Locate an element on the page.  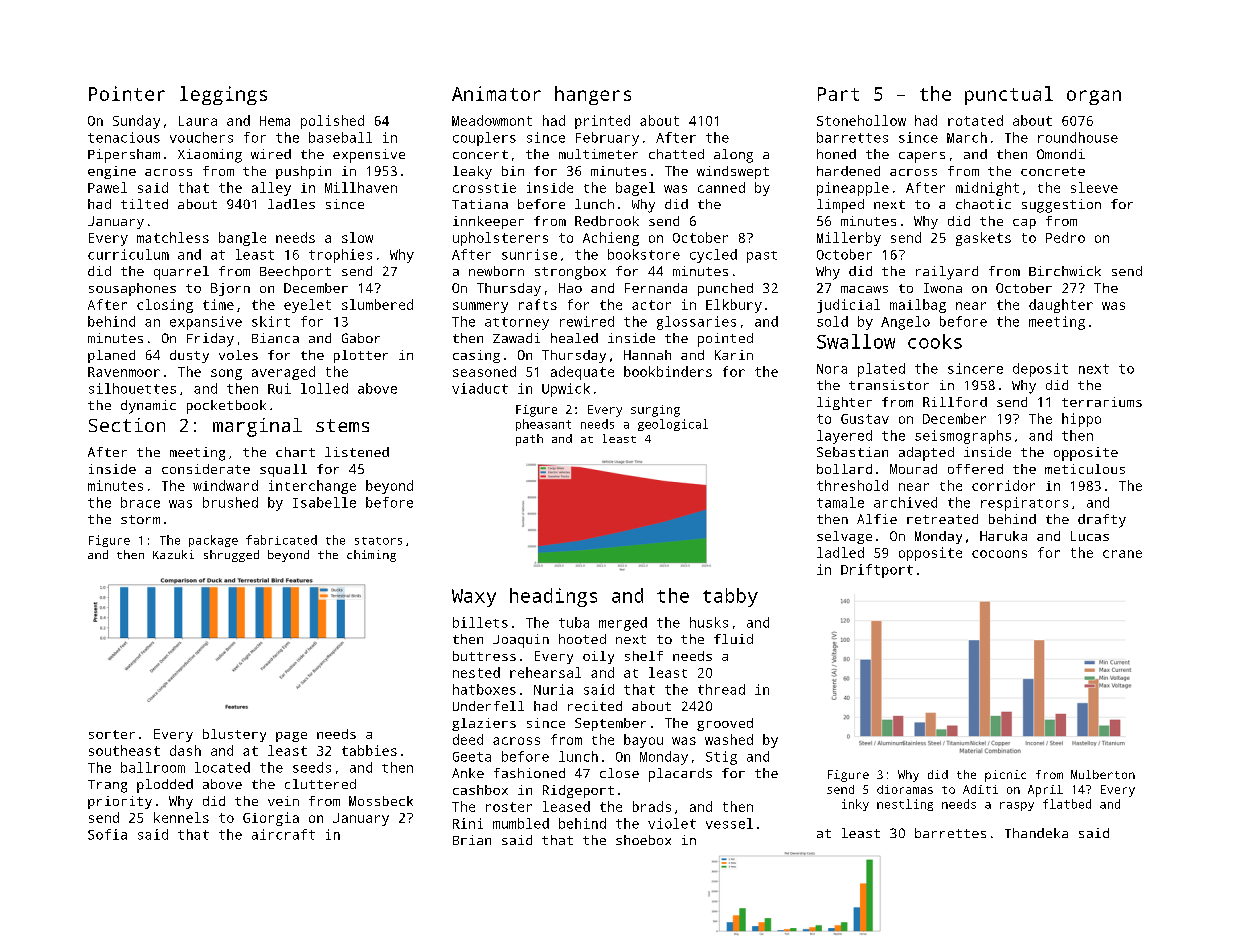
concert is located at coordinates (480, 154).
